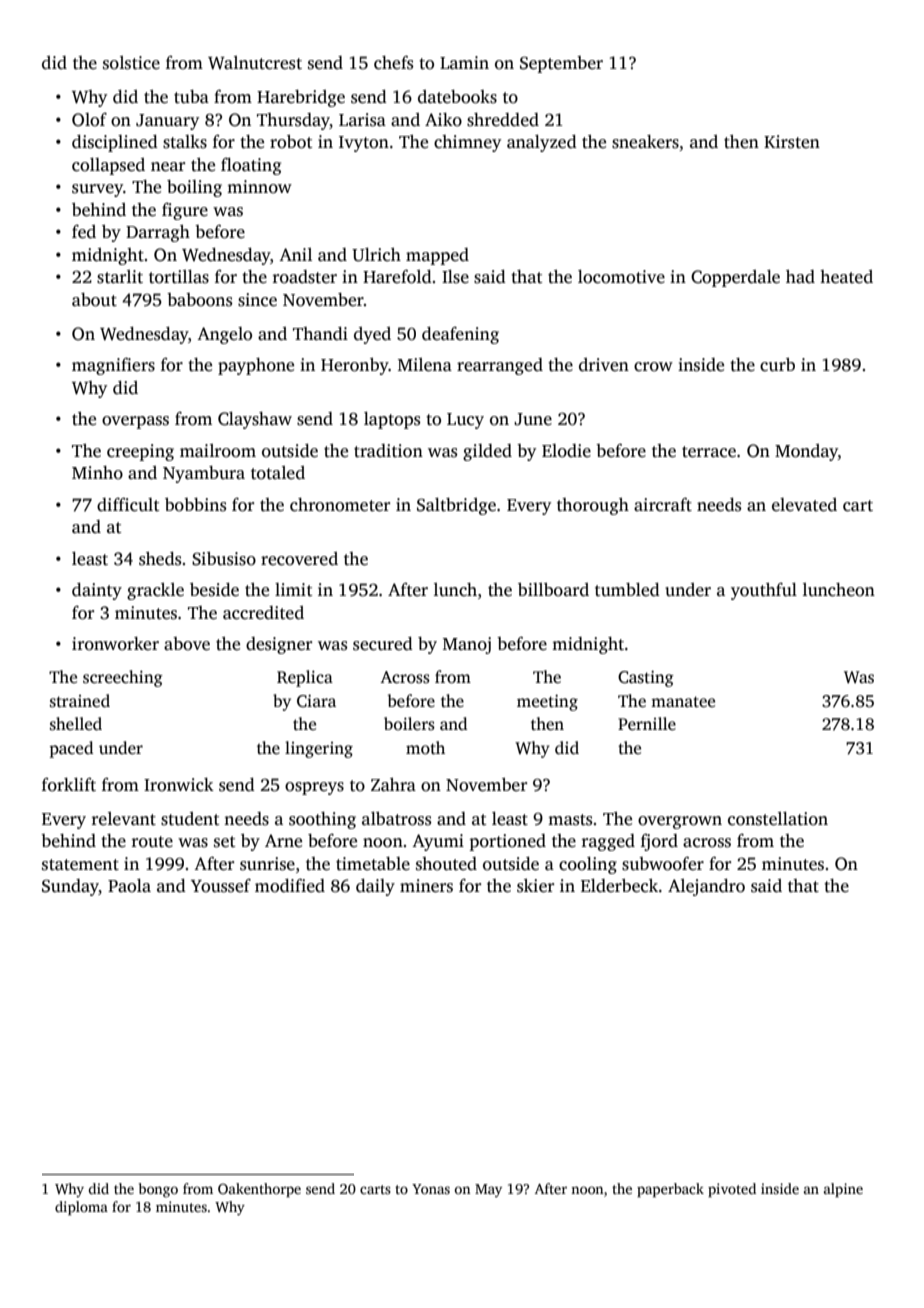 This screenshot has height=1308, width=924. I want to click on Darragh, so click(158, 233).
